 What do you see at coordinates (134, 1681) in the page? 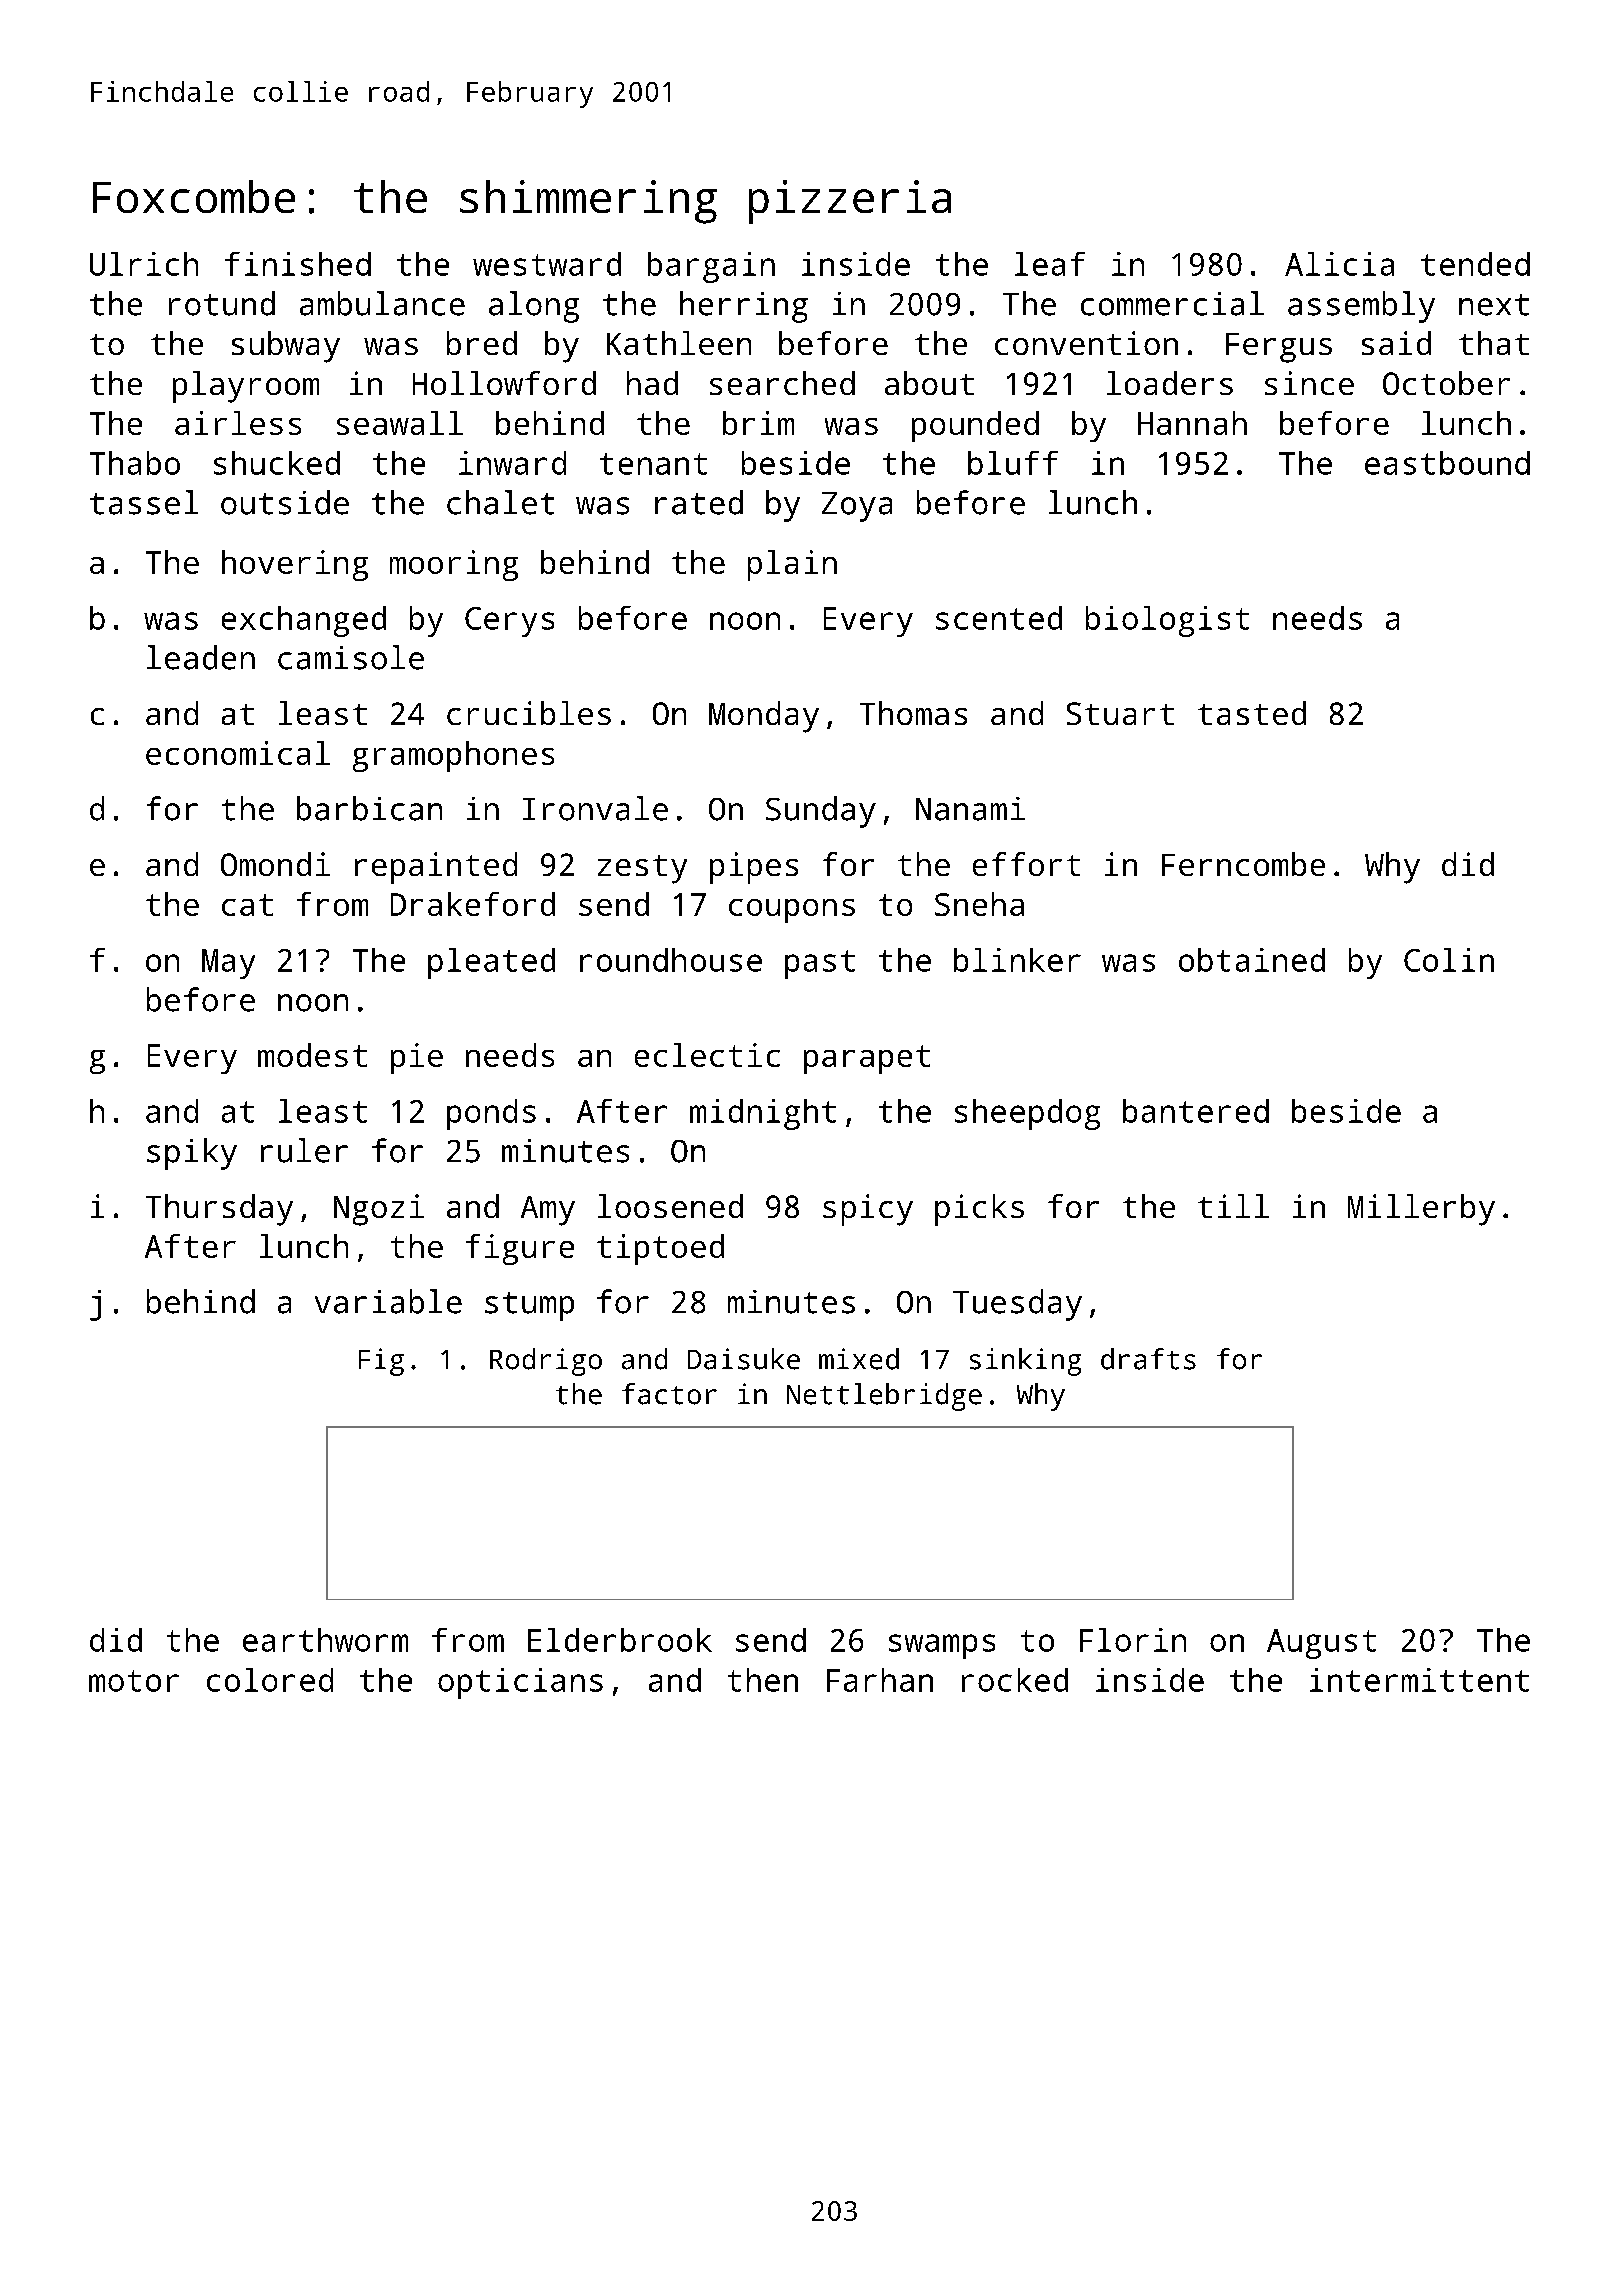
I see `motor` at bounding box center [134, 1681].
